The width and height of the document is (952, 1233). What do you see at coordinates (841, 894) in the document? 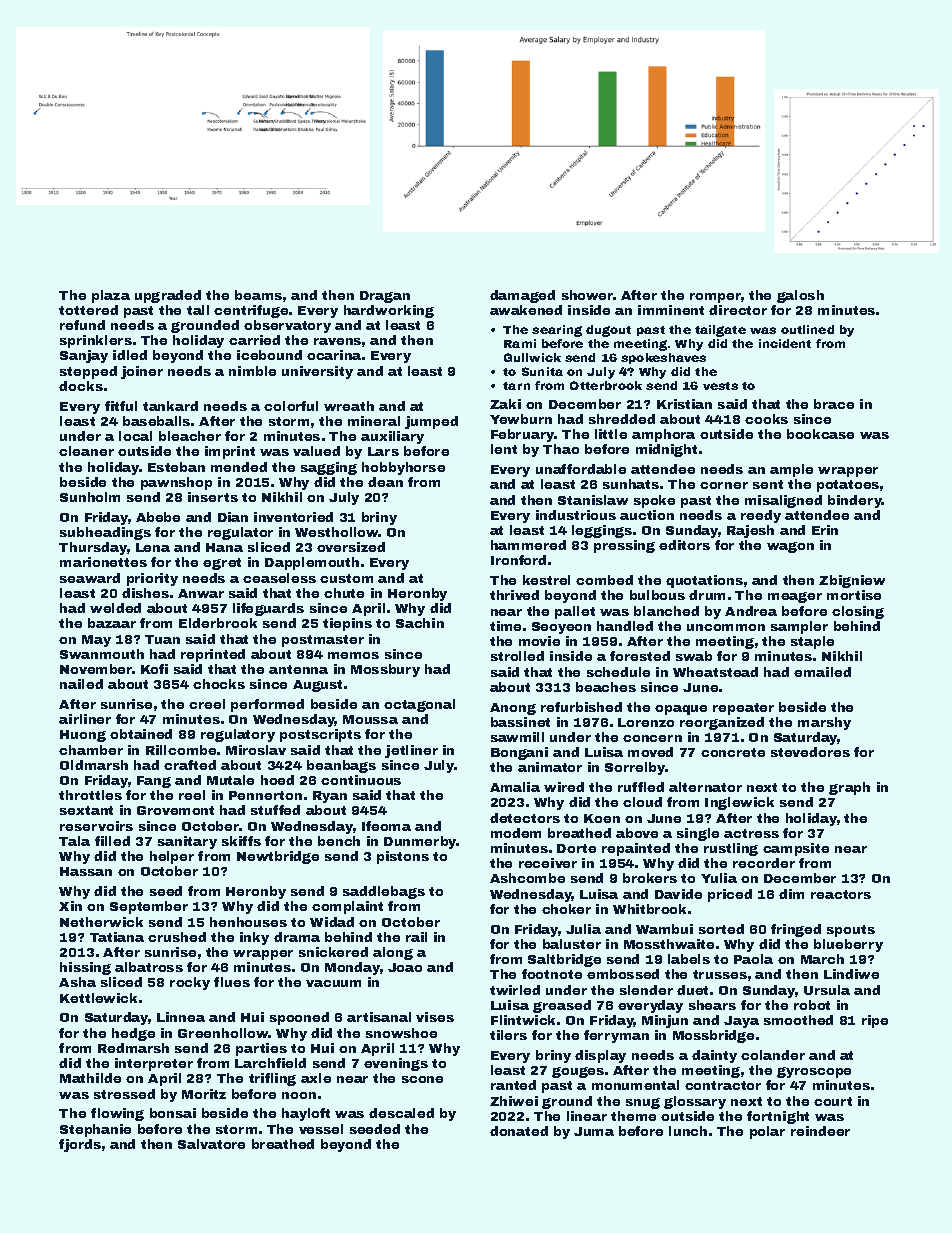
I see `reactors` at bounding box center [841, 894].
